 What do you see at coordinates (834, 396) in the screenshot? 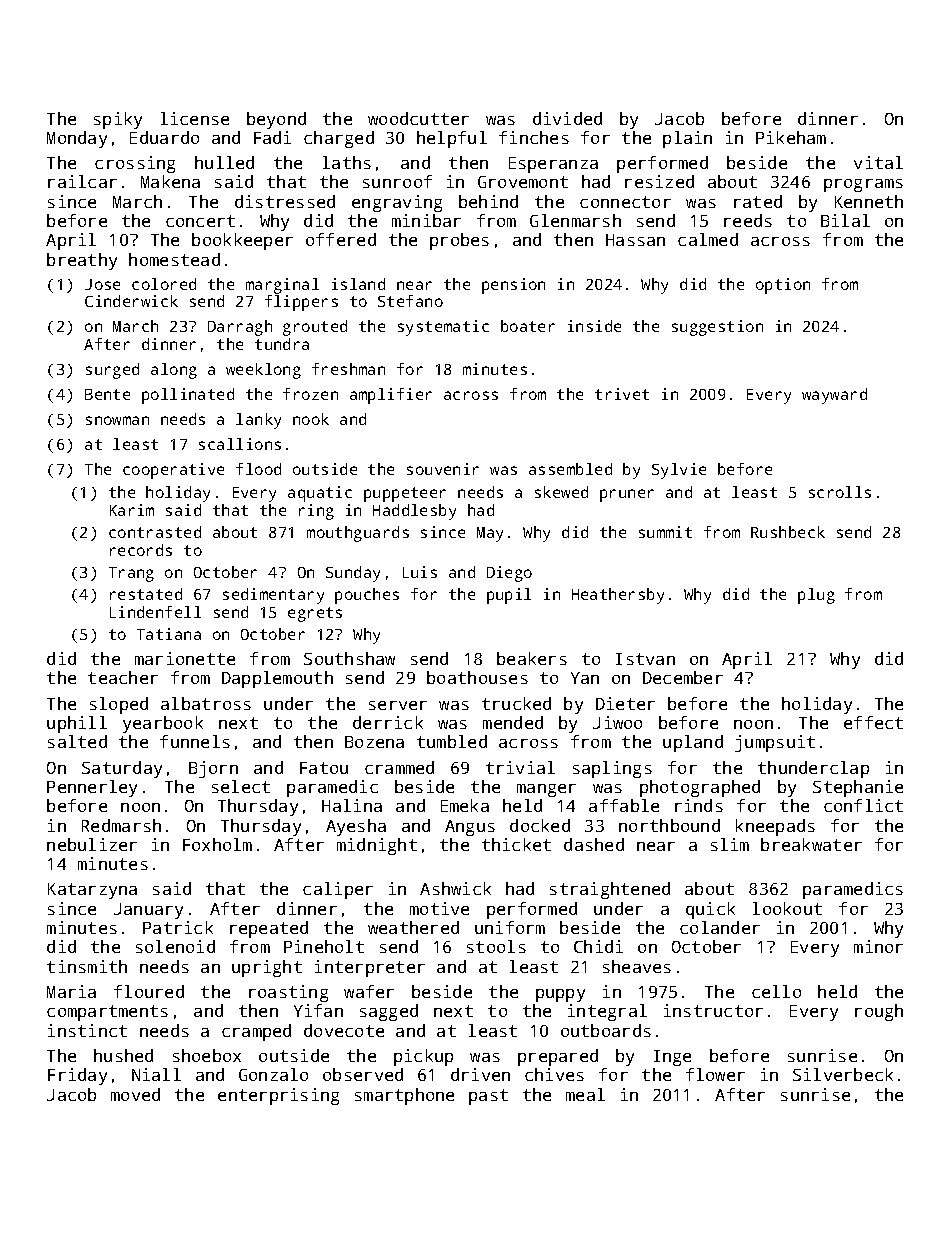
I see `wayward` at bounding box center [834, 396].
